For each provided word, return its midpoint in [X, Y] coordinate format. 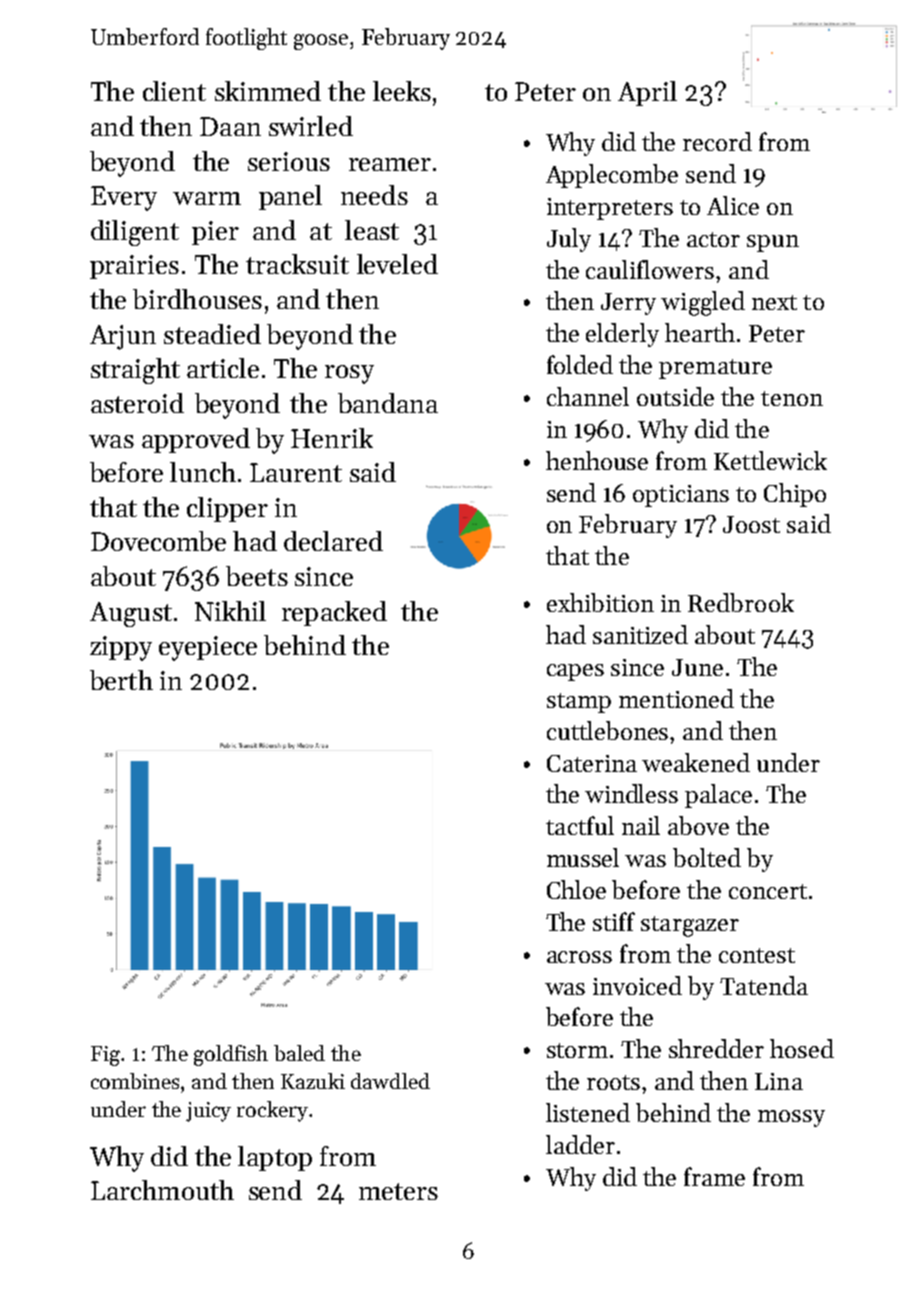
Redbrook [741, 602]
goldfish [231, 1055]
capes [575, 672]
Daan [230, 126]
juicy [208, 1112]
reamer [390, 164]
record [717, 141]
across [579, 957]
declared [333, 541]
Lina [779, 1081]
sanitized [640, 634]
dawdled [390, 1081]
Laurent [296, 472]
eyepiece [208, 648]
